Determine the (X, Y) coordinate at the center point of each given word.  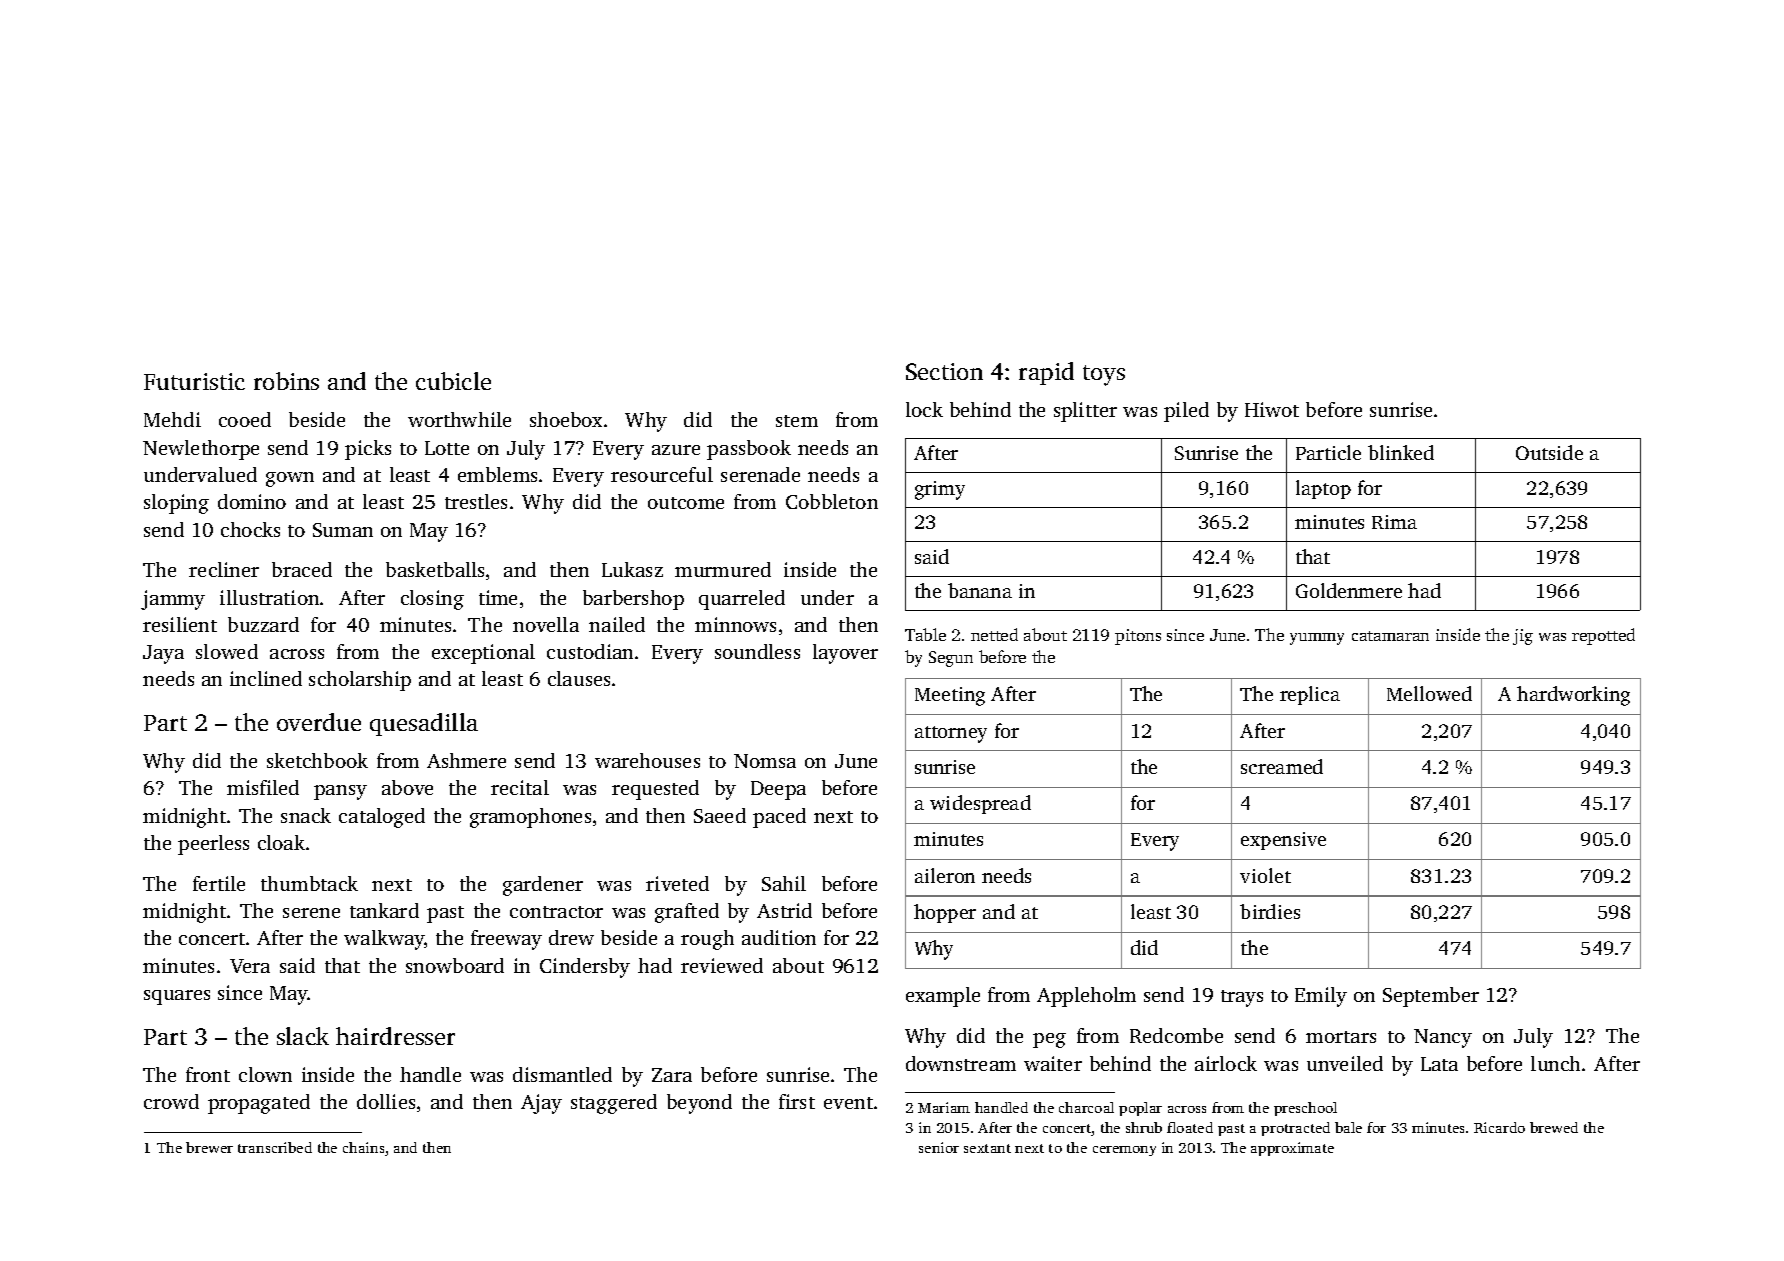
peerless (213, 845)
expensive (1283, 841)
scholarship (360, 681)
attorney (951, 734)
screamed (1282, 766)
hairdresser (395, 1036)
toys (1104, 375)
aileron (945, 875)
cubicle (453, 381)
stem (797, 421)
